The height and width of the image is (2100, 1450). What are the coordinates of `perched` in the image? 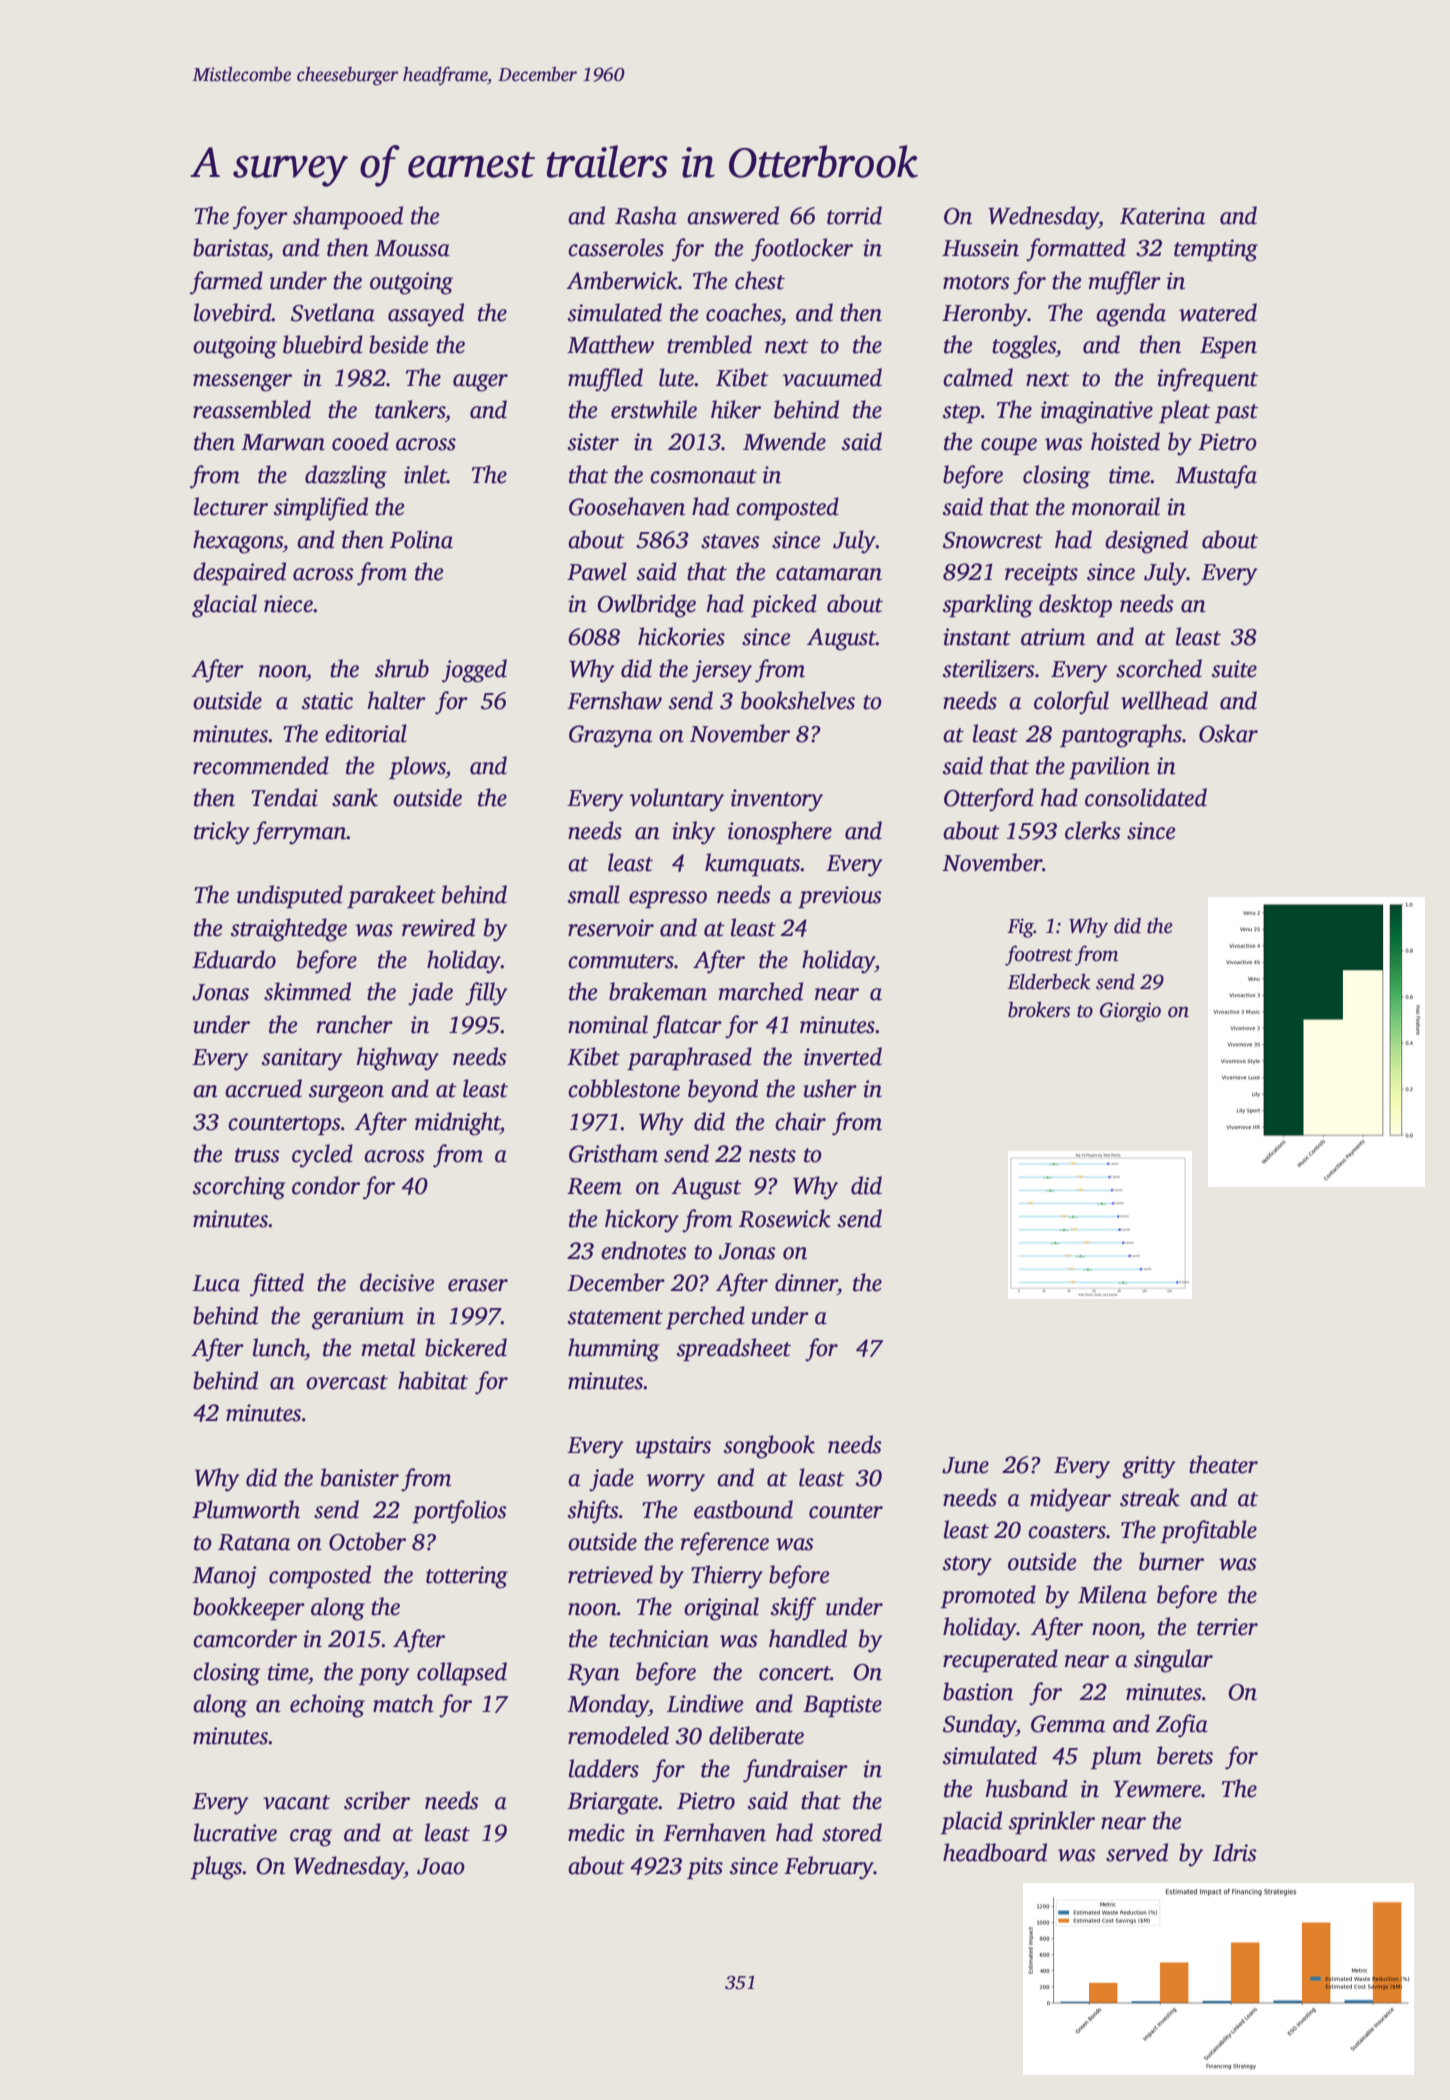 It's located at (705, 1317).
